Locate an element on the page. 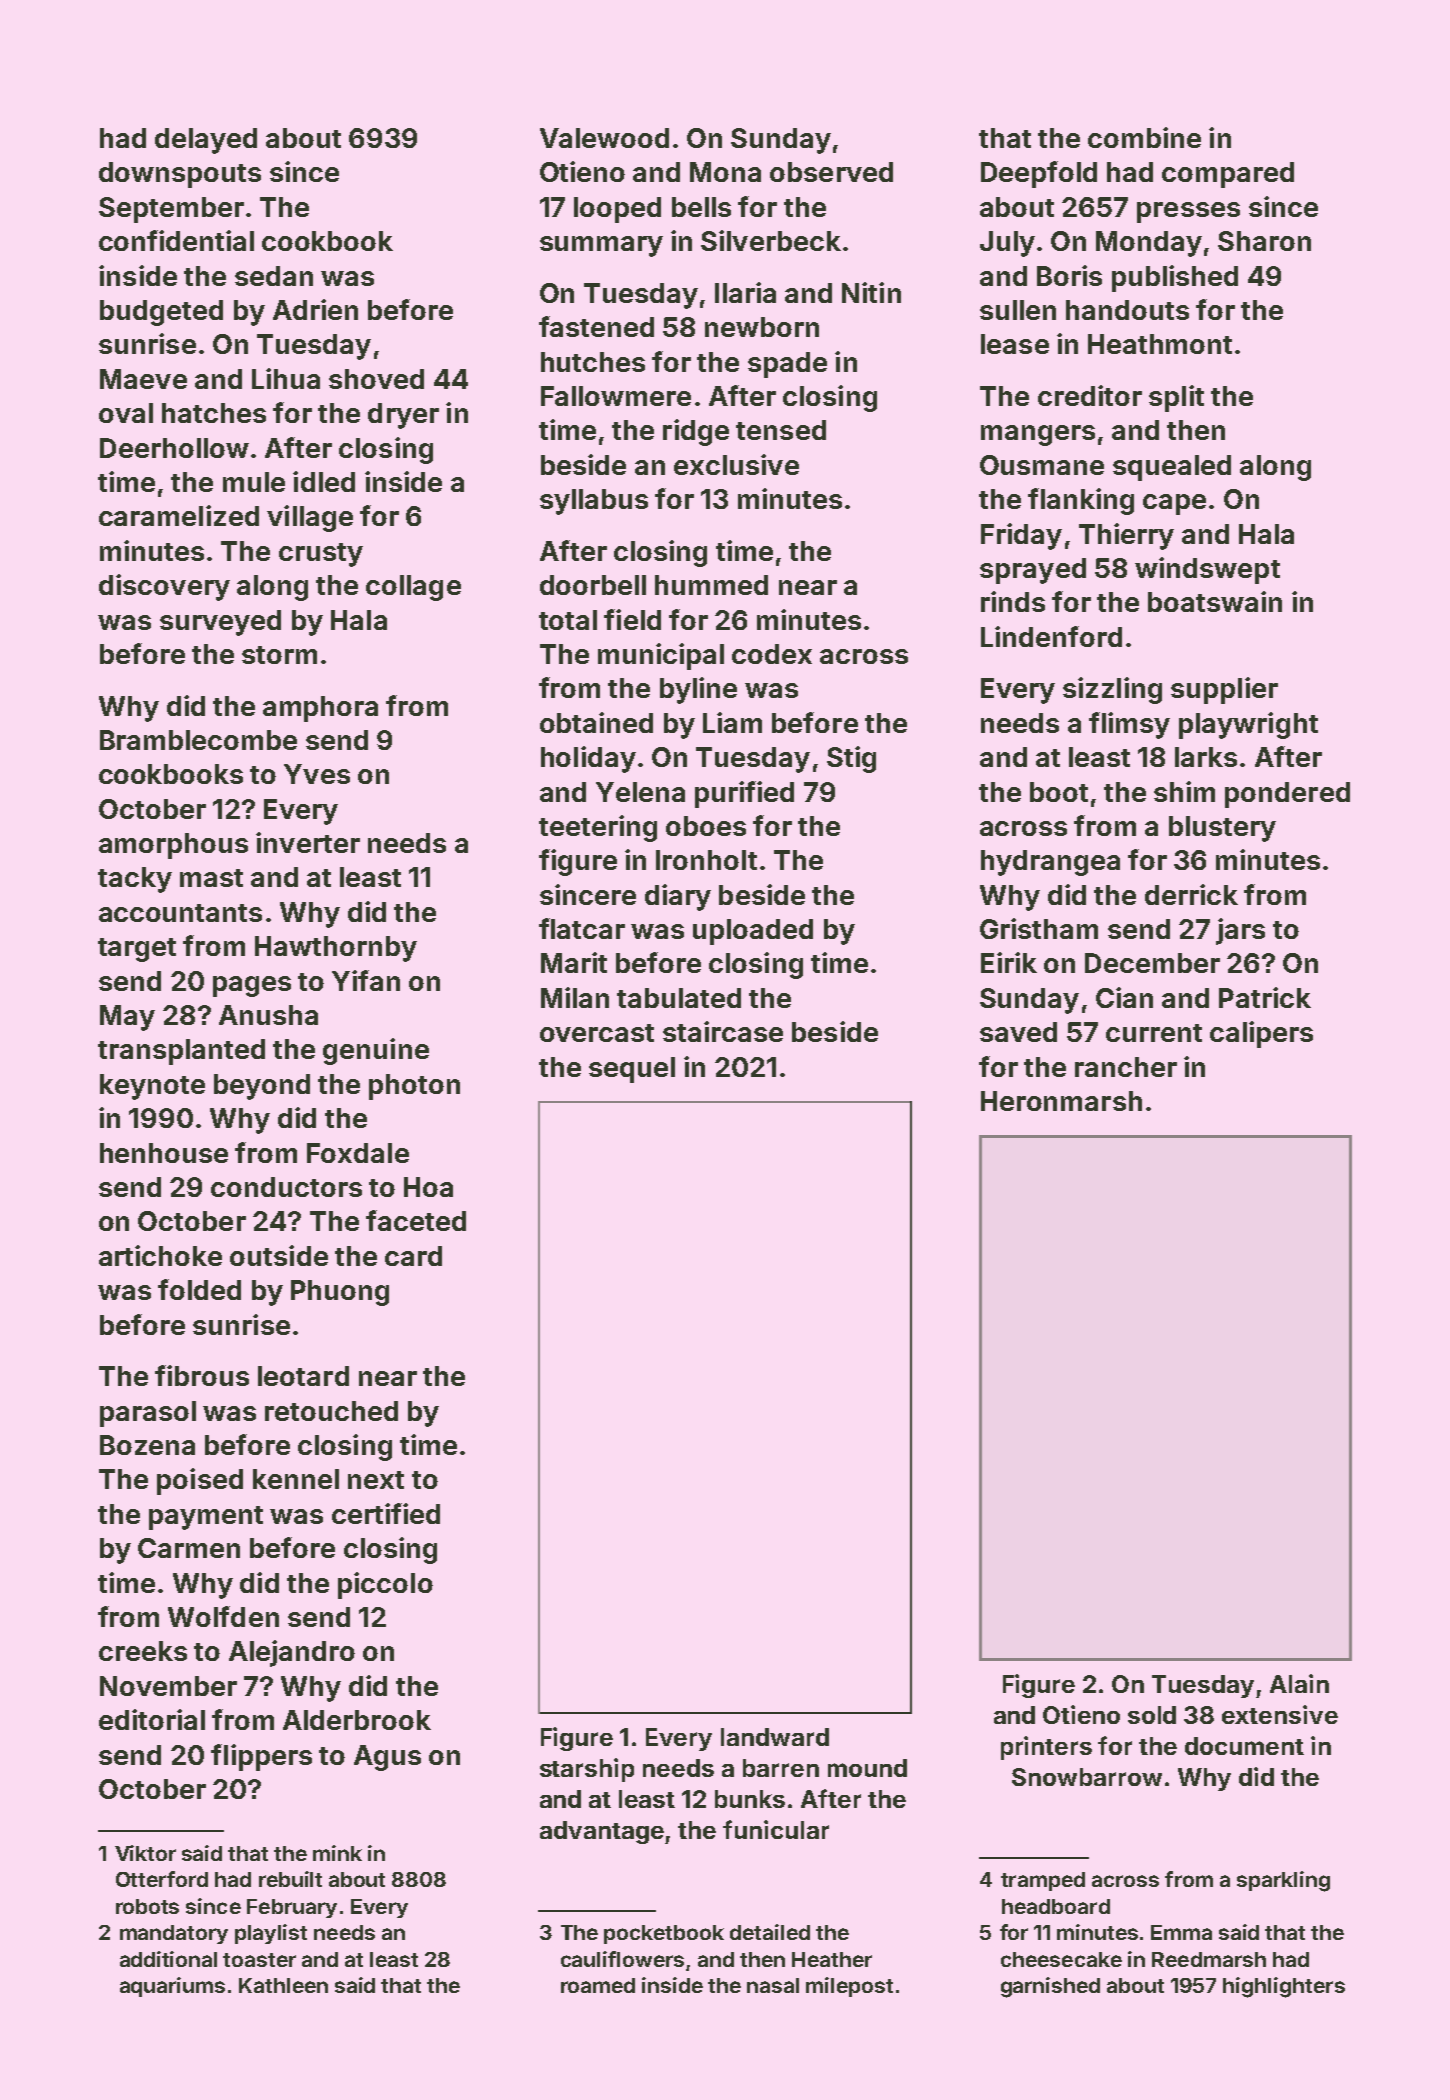 Image resolution: width=1450 pixels, height=2100 pixels. storm is located at coordinates (279, 655).
